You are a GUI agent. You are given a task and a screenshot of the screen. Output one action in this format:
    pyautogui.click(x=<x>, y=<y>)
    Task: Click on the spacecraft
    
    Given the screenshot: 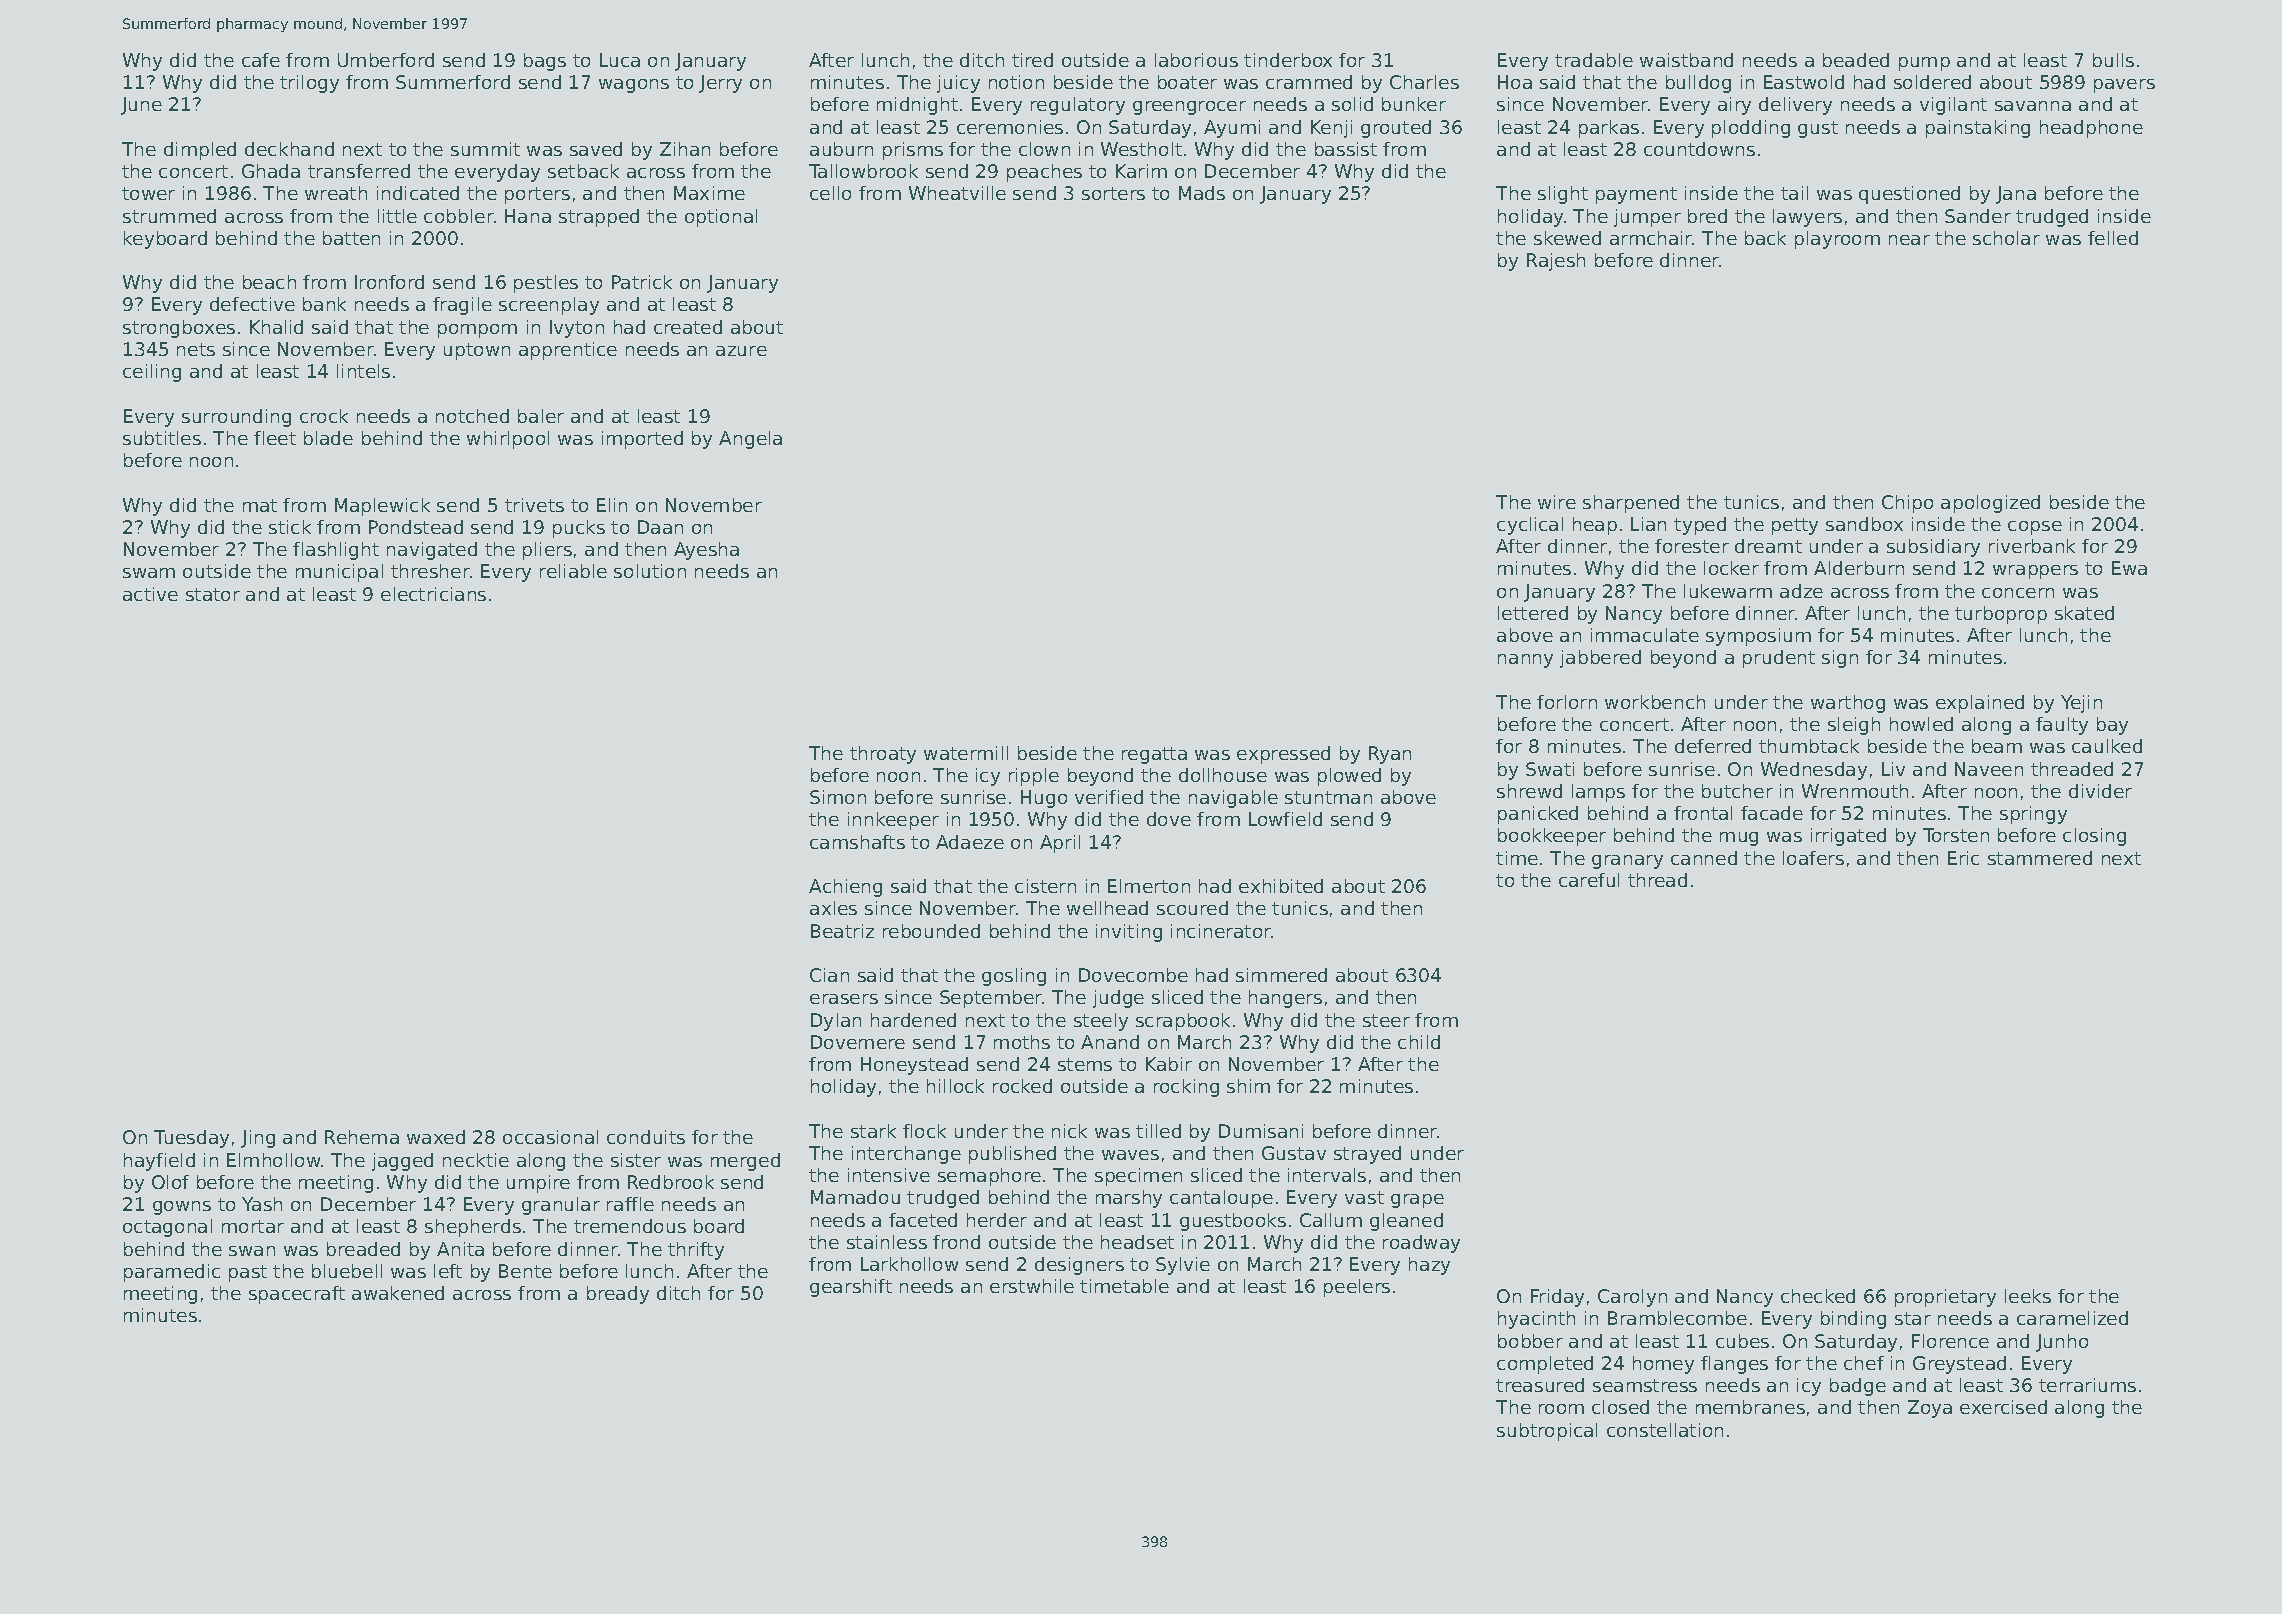 What is the action you would take?
    pyautogui.click(x=297, y=1295)
